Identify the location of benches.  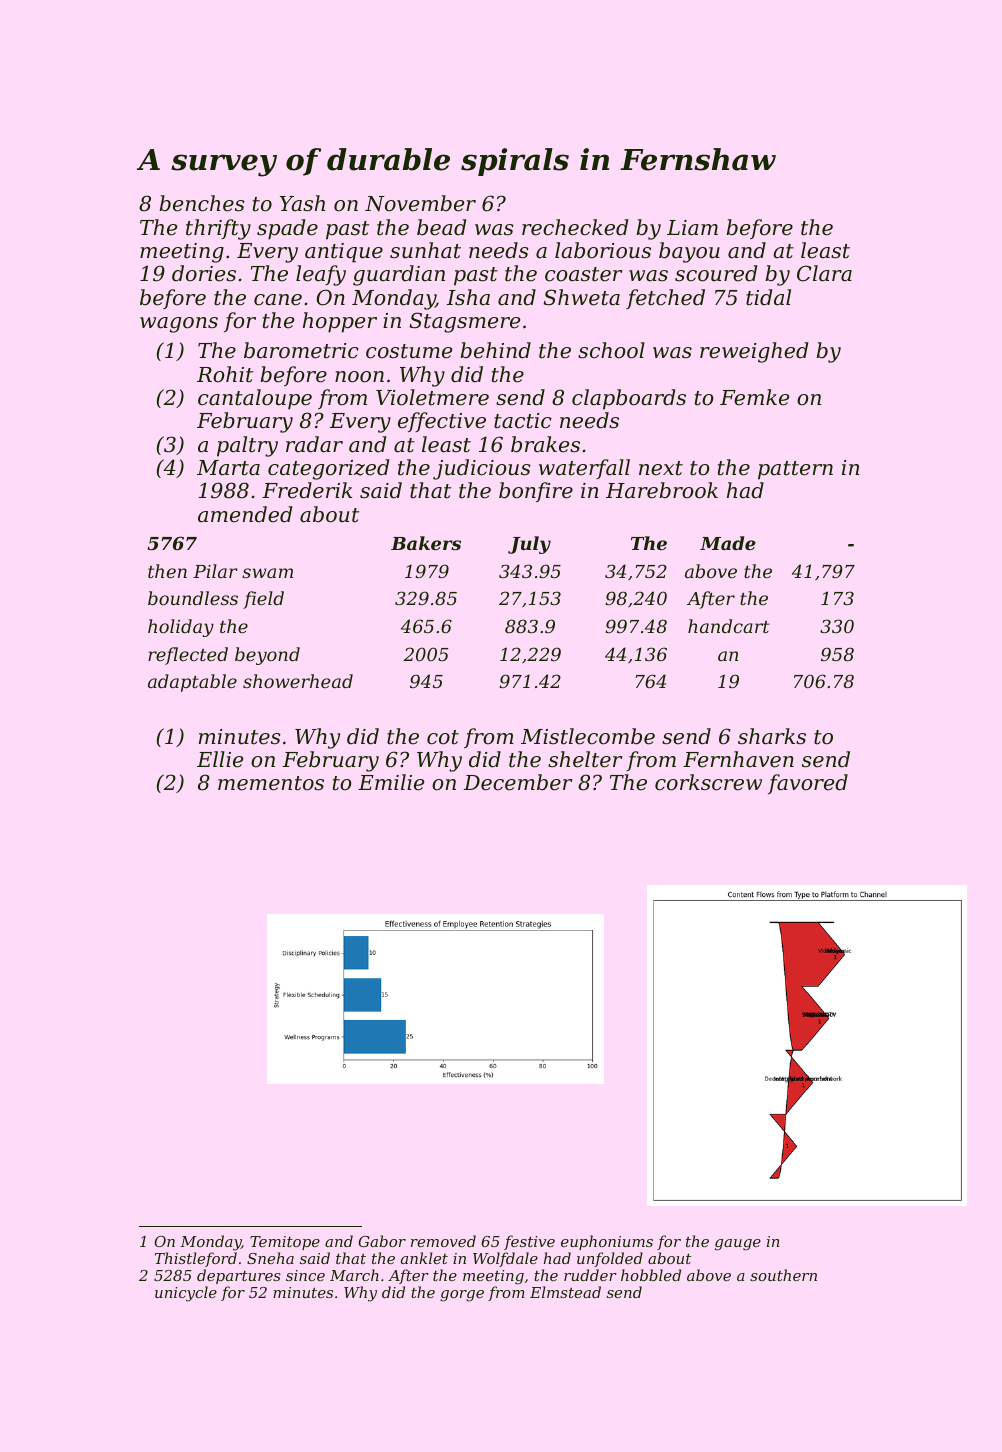
(202, 203).
